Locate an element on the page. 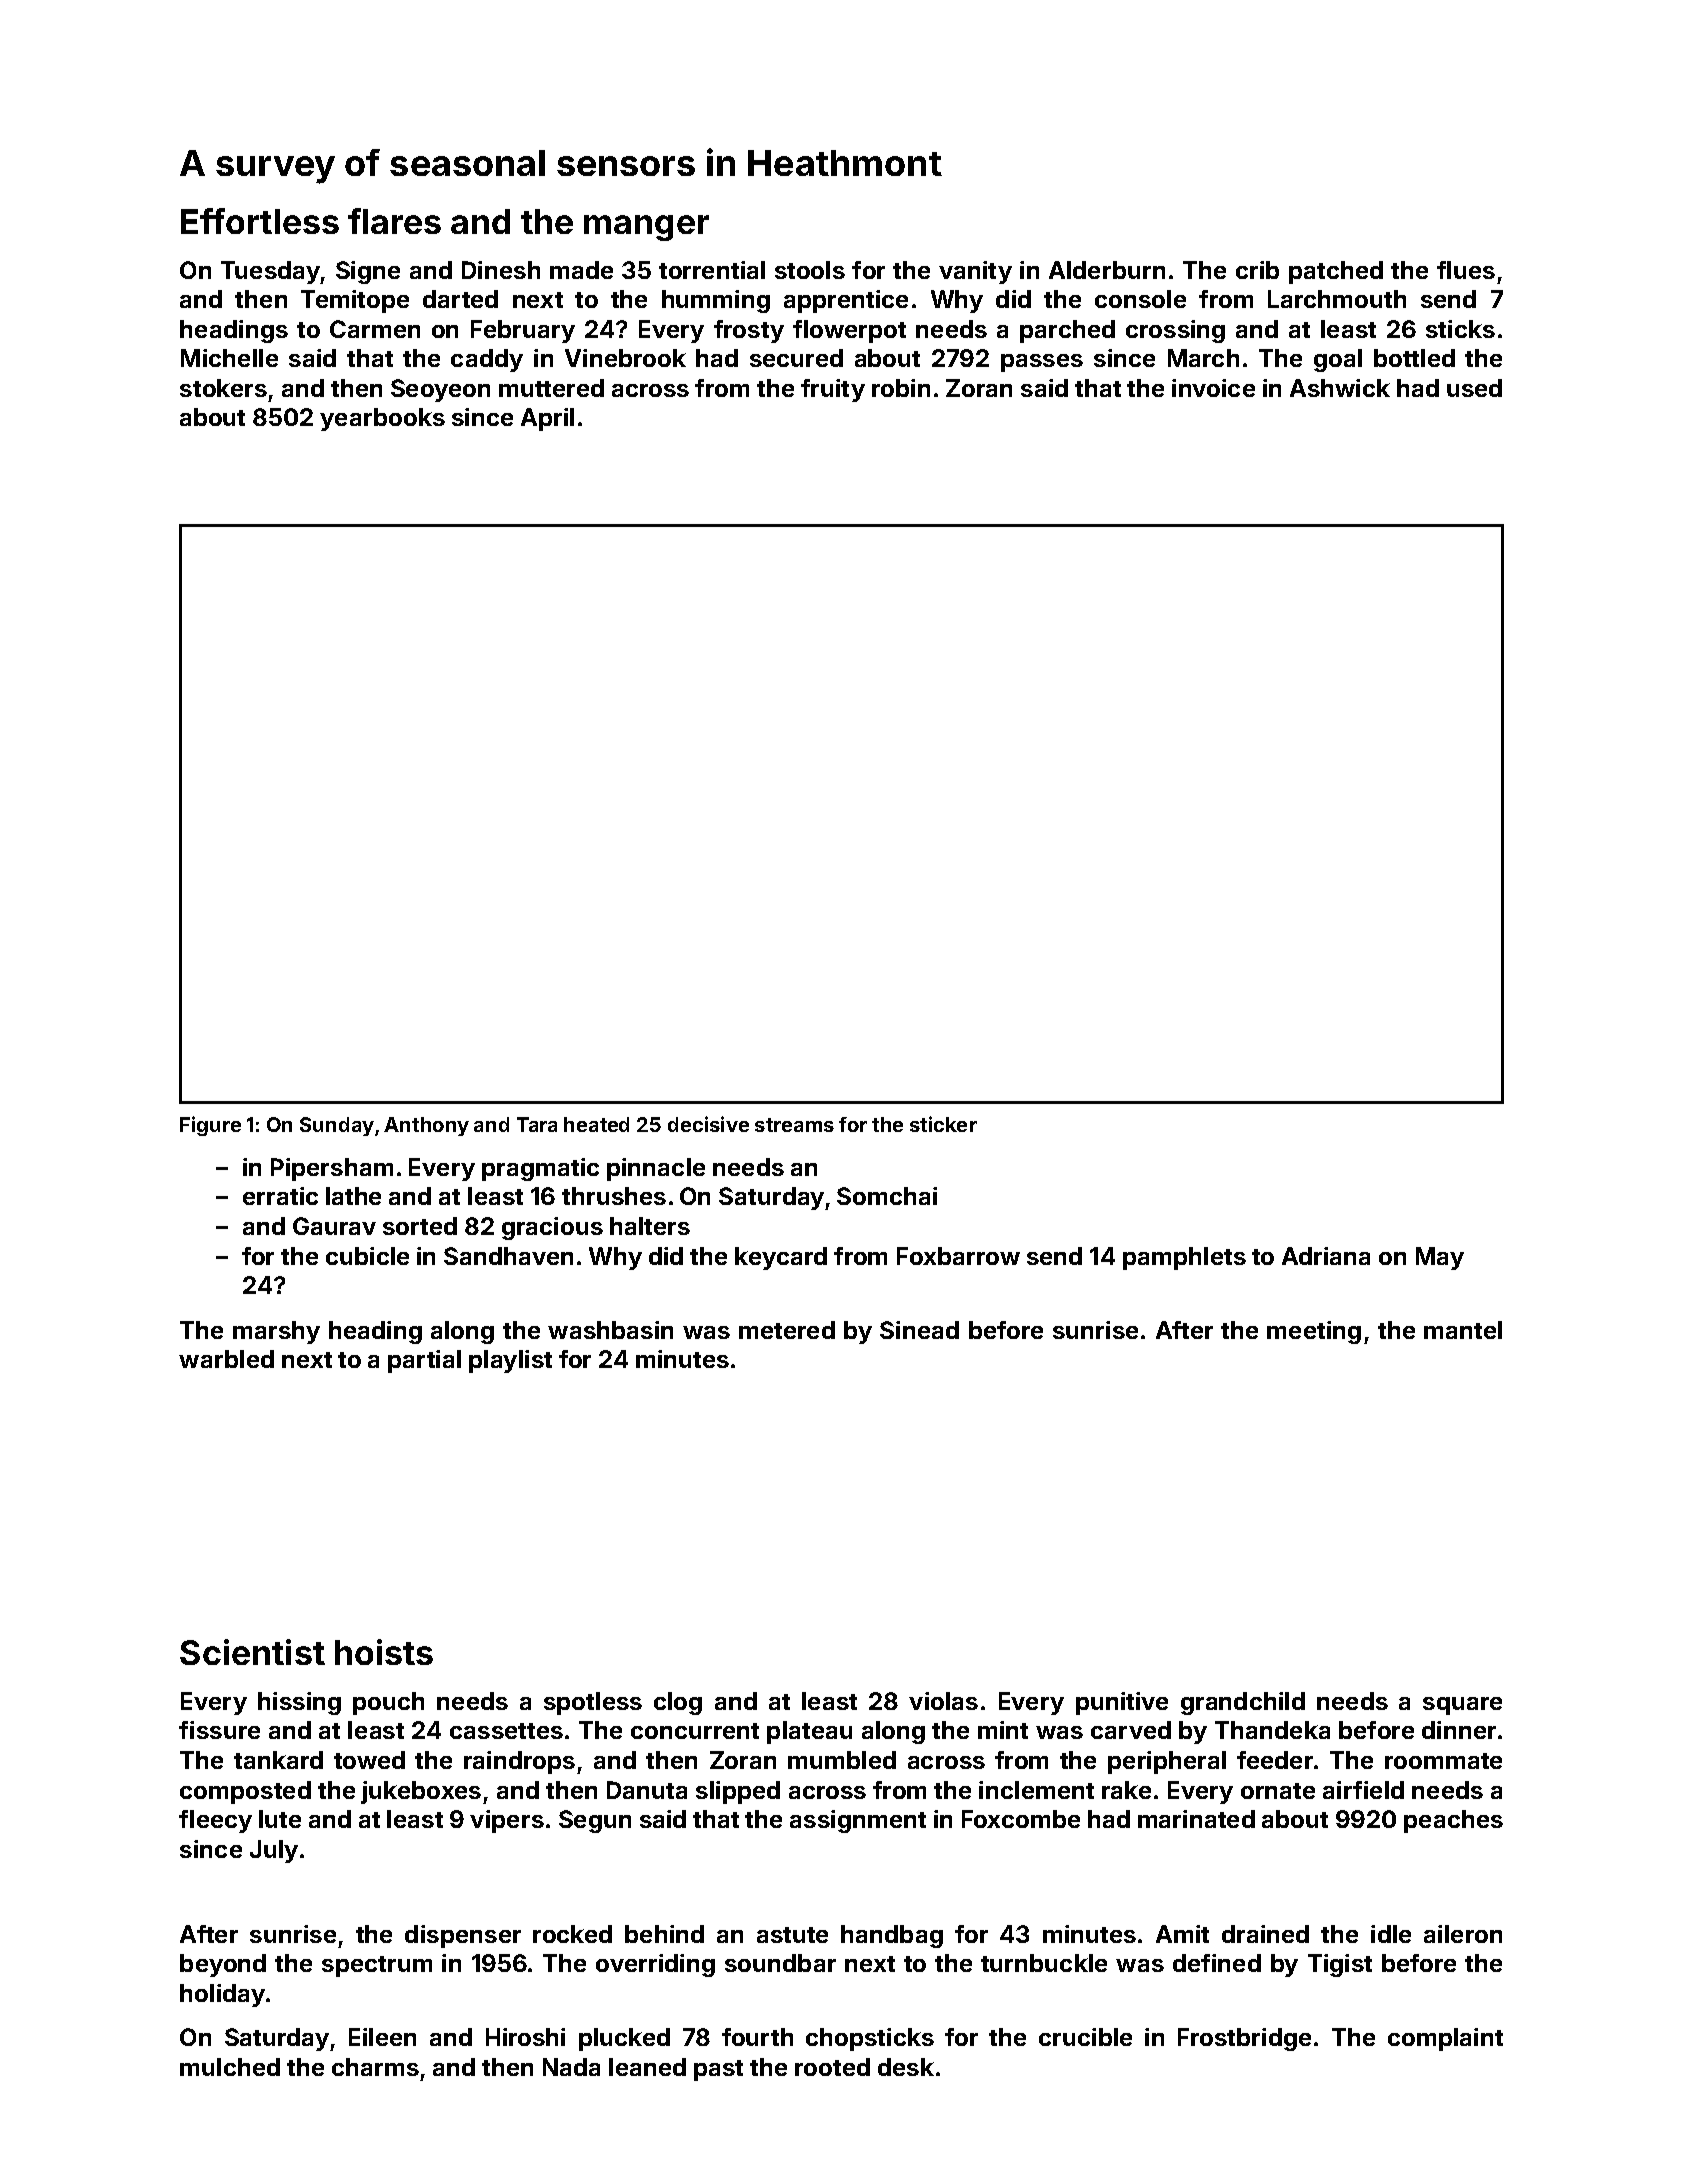  meeting is located at coordinates (1314, 1332).
